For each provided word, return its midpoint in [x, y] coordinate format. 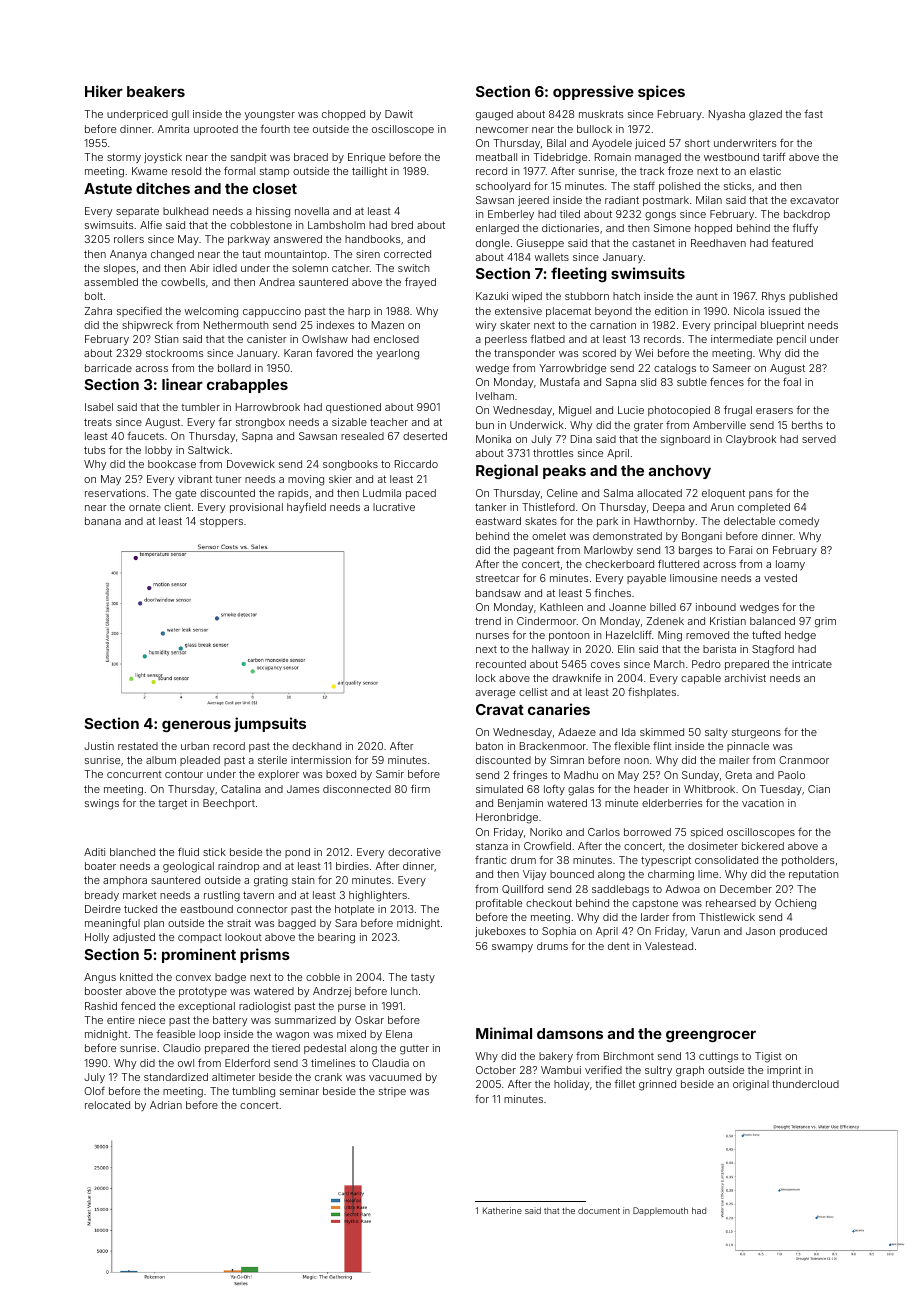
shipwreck [147, 326]
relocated [107, 1105]
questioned [353, 408]
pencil [791, 340]
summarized [305, 1020]
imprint [784, 1071]
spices [661, 92]
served [819, 439]
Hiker [104, 91]
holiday [571, 1085]
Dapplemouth [660, 1211]
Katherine [502, 1210]
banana [103, 521]
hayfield [306, 507]
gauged [494, 115]
